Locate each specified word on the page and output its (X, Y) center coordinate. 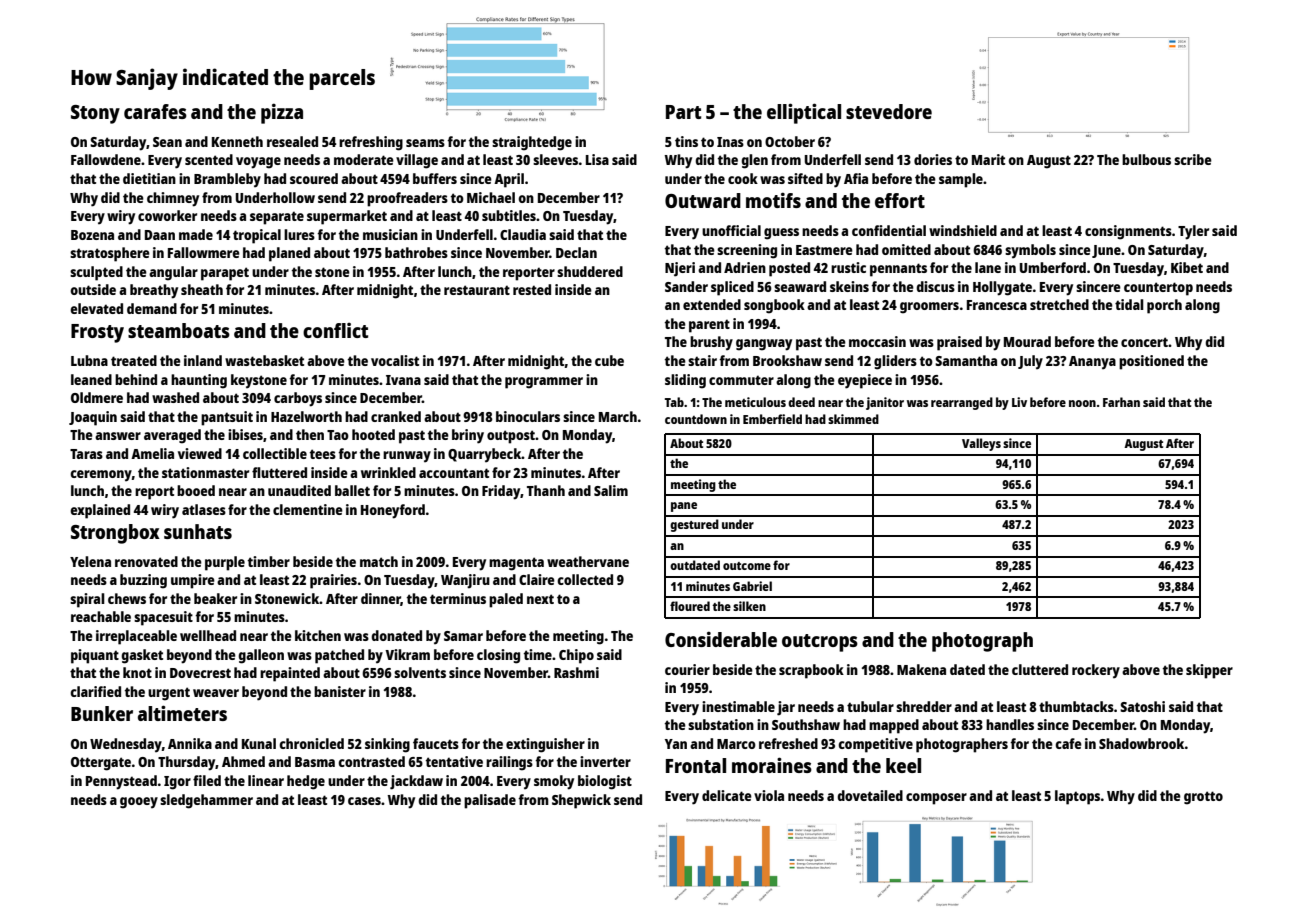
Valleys (981, 444)
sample (961, 180)
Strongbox (115, 534)
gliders (895, 362)
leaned (91, 379)
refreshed (788, 743)
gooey (139, 803)
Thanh (546, 490)
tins (686, 141)
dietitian (149, 178)
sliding (685, 381)
